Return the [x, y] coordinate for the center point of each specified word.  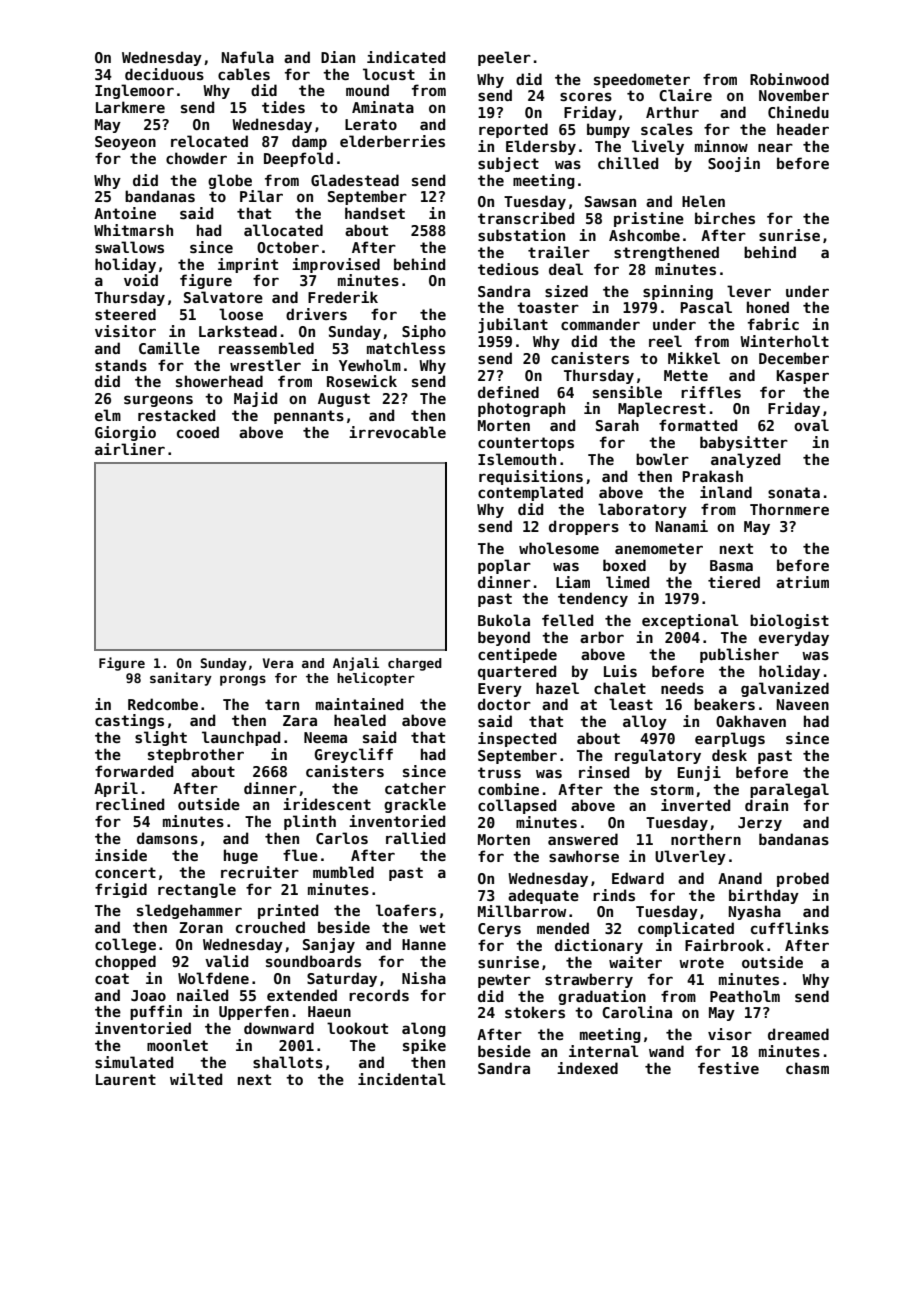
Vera [278, 663]
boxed [624, 565]
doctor [504, 704]
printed [288, 911]
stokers [535, 1012]
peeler [504, 58]
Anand [740, 878]
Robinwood [789, 79]
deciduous [164, 74]
